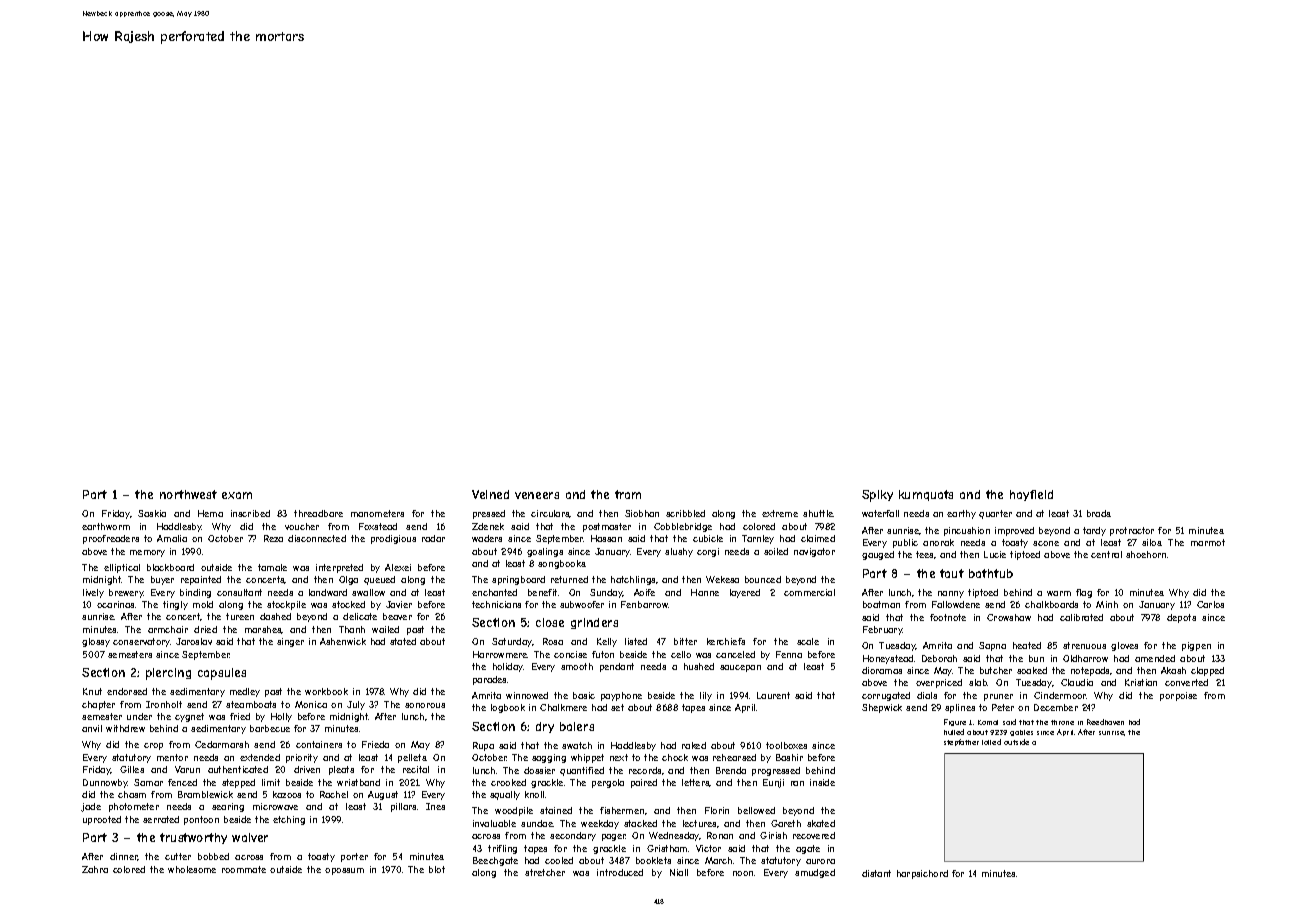  Describe the element at coordinates (818, 538) in the document. I see `claimed` at that location.
